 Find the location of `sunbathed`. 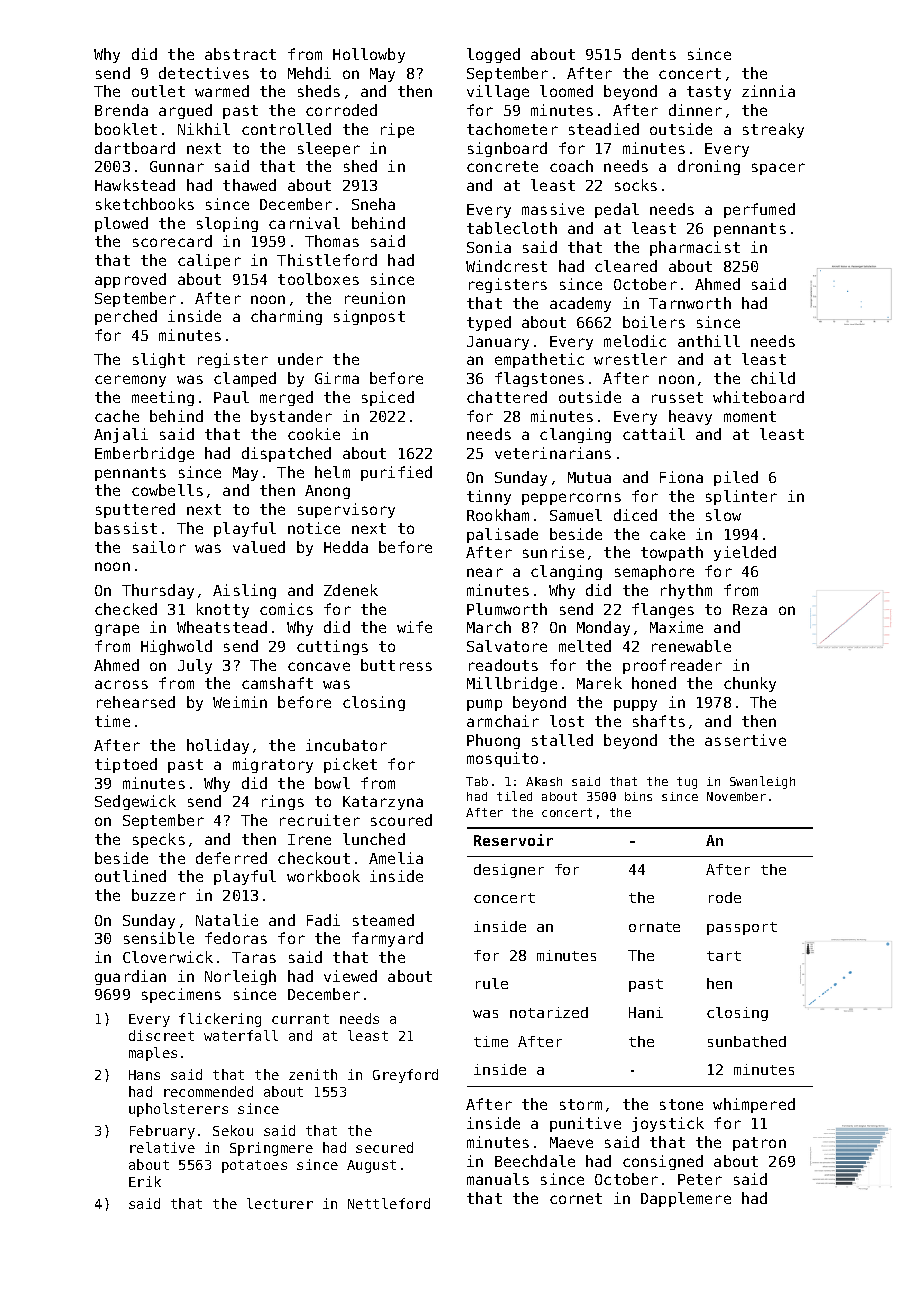

sunbathed is located at coordinates (747, 1041).
